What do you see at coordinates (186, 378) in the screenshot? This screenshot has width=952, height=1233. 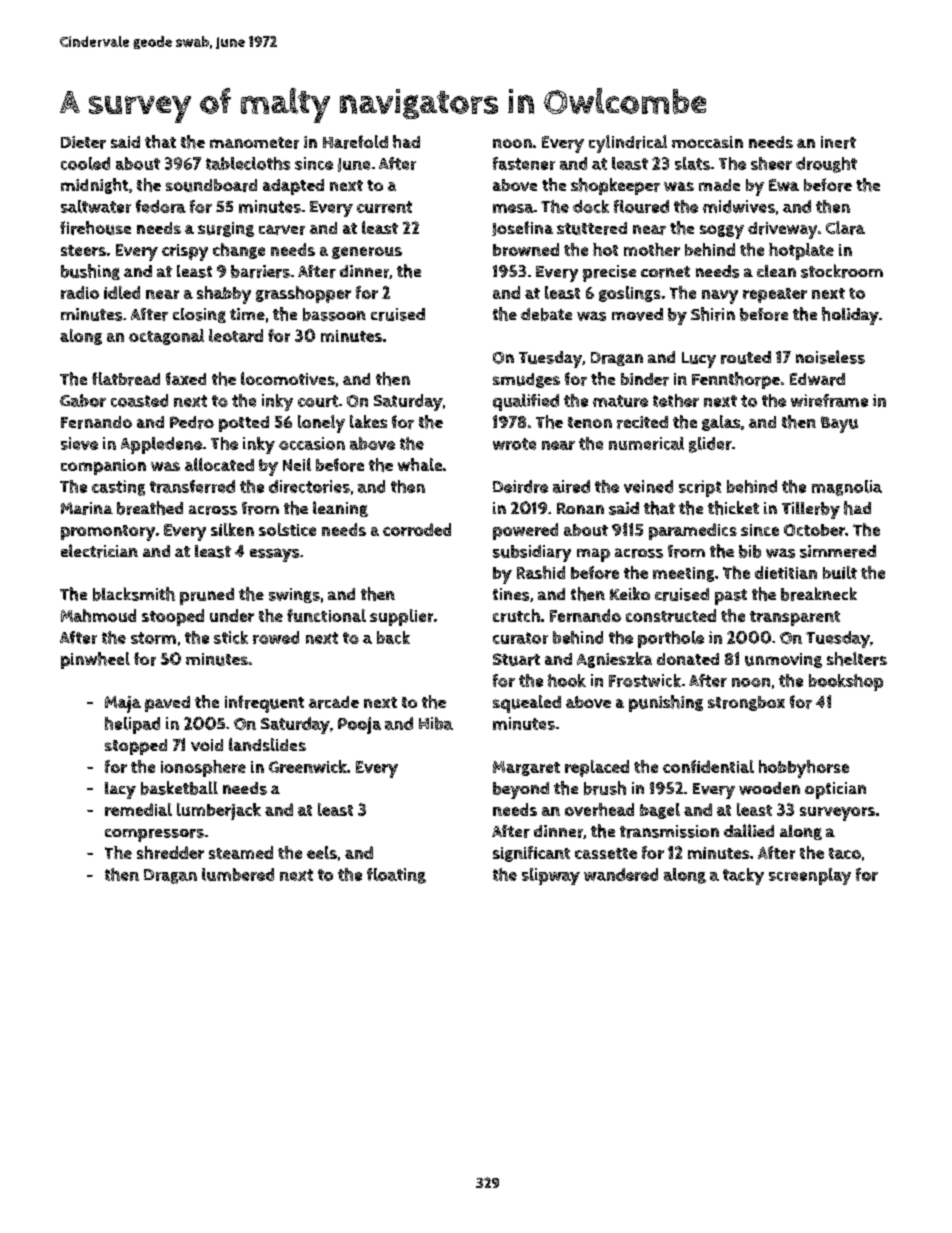 I see `faxed` at bounding box center [186, 378].
